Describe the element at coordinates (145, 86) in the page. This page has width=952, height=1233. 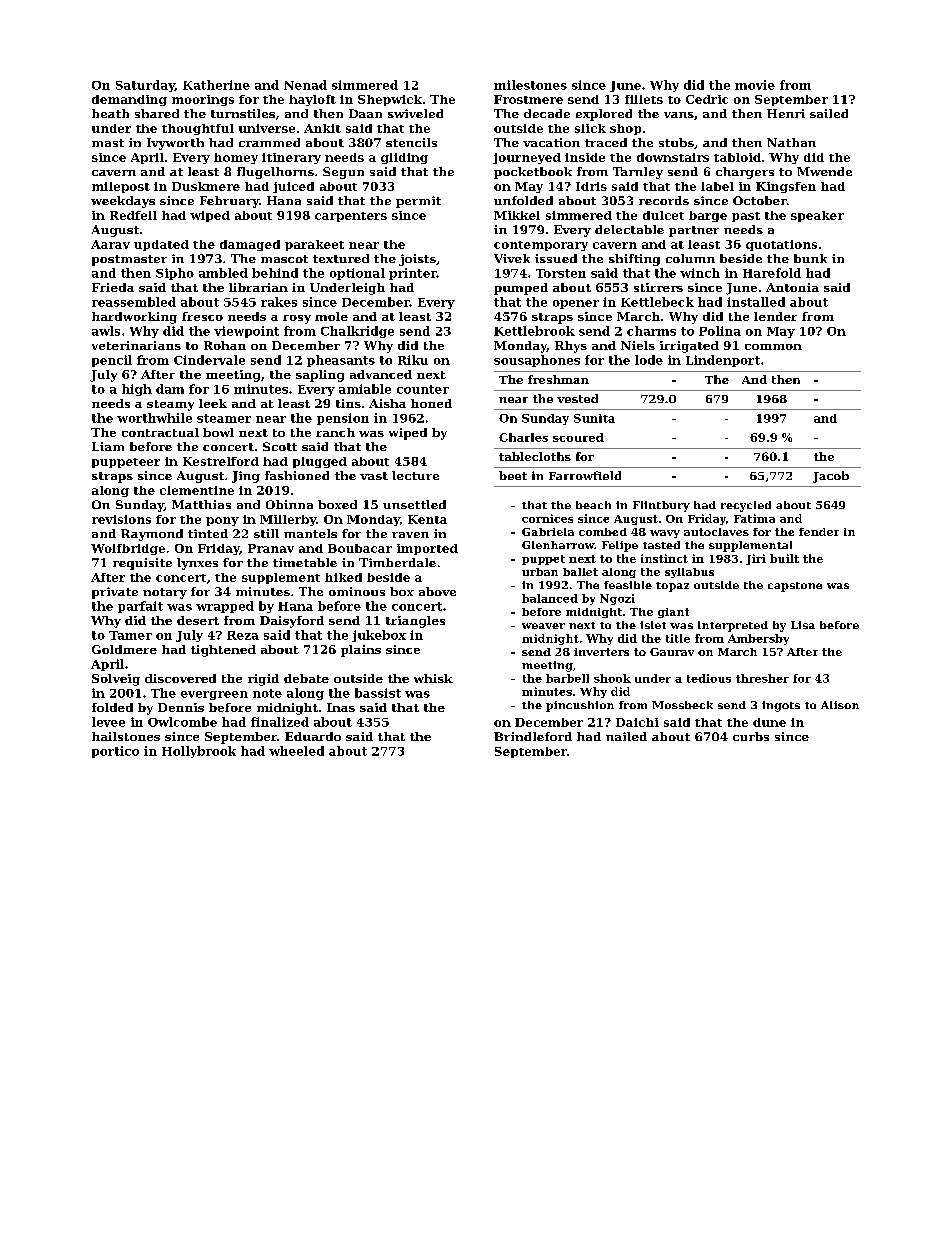
I see `Saturday` at that location.
